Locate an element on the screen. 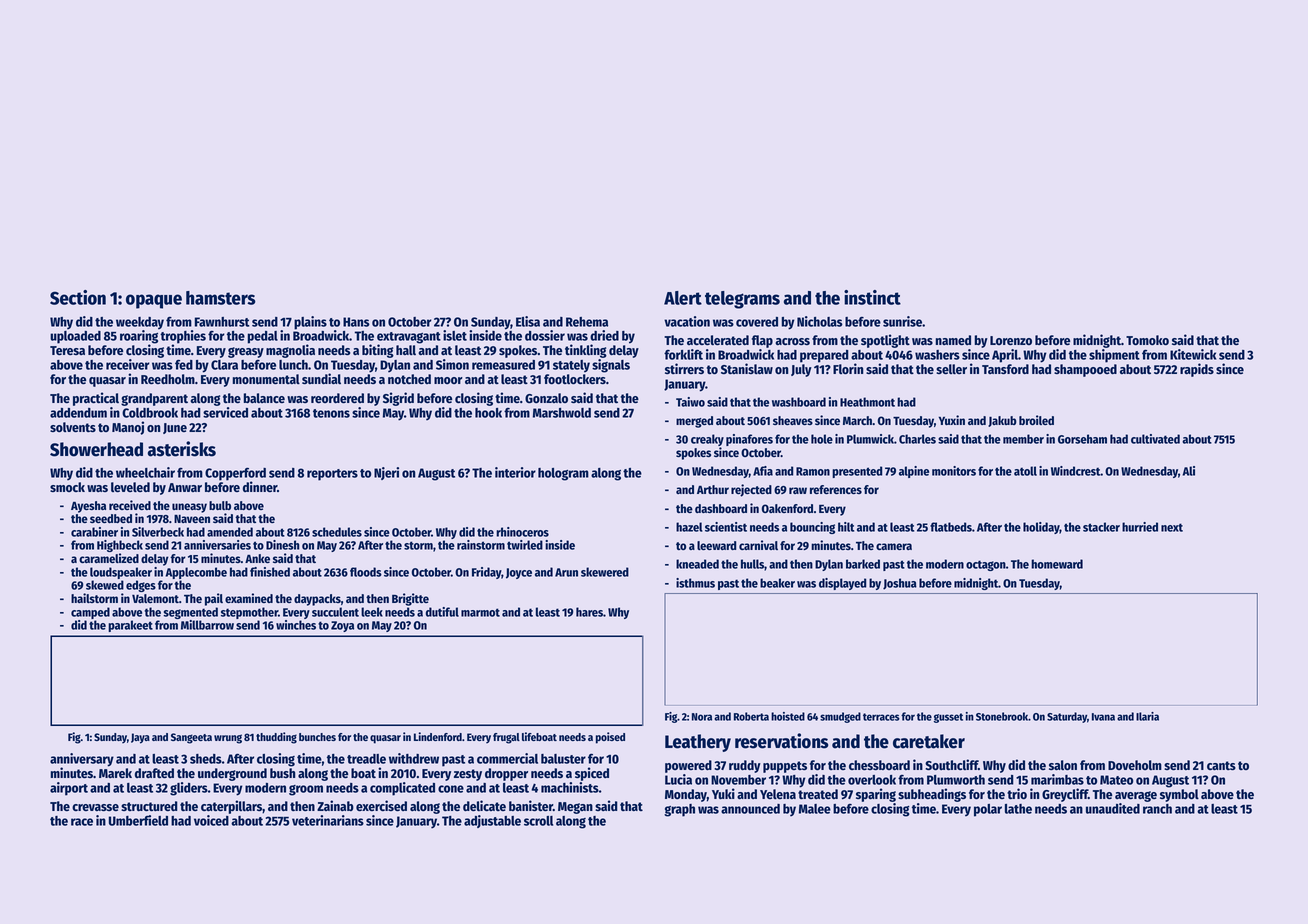  reporters is located at coordinates (332, 475).
